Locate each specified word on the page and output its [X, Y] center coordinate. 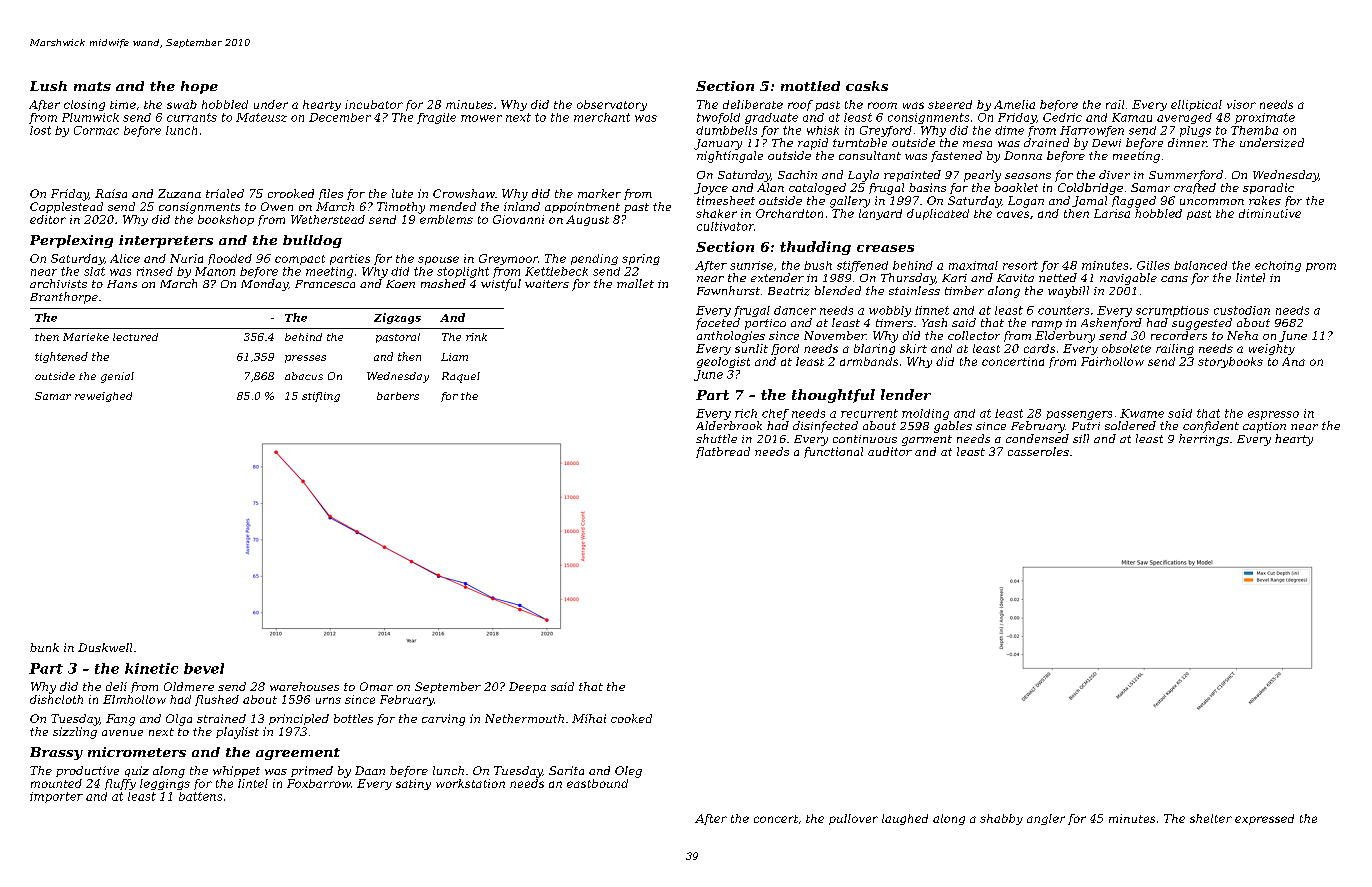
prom [1321, 267]
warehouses [304, 686]
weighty [1272, 349]
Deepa [527, 687]
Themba [1254, 130]
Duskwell [105, 647]
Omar [376, 686]
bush [818, 265]
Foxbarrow [319, 783]
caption [1264, 427]
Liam [454, 357]
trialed [225, 193]
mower [481, 118]
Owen [277, 206]
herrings [1204, 440]
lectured [135, 337]
